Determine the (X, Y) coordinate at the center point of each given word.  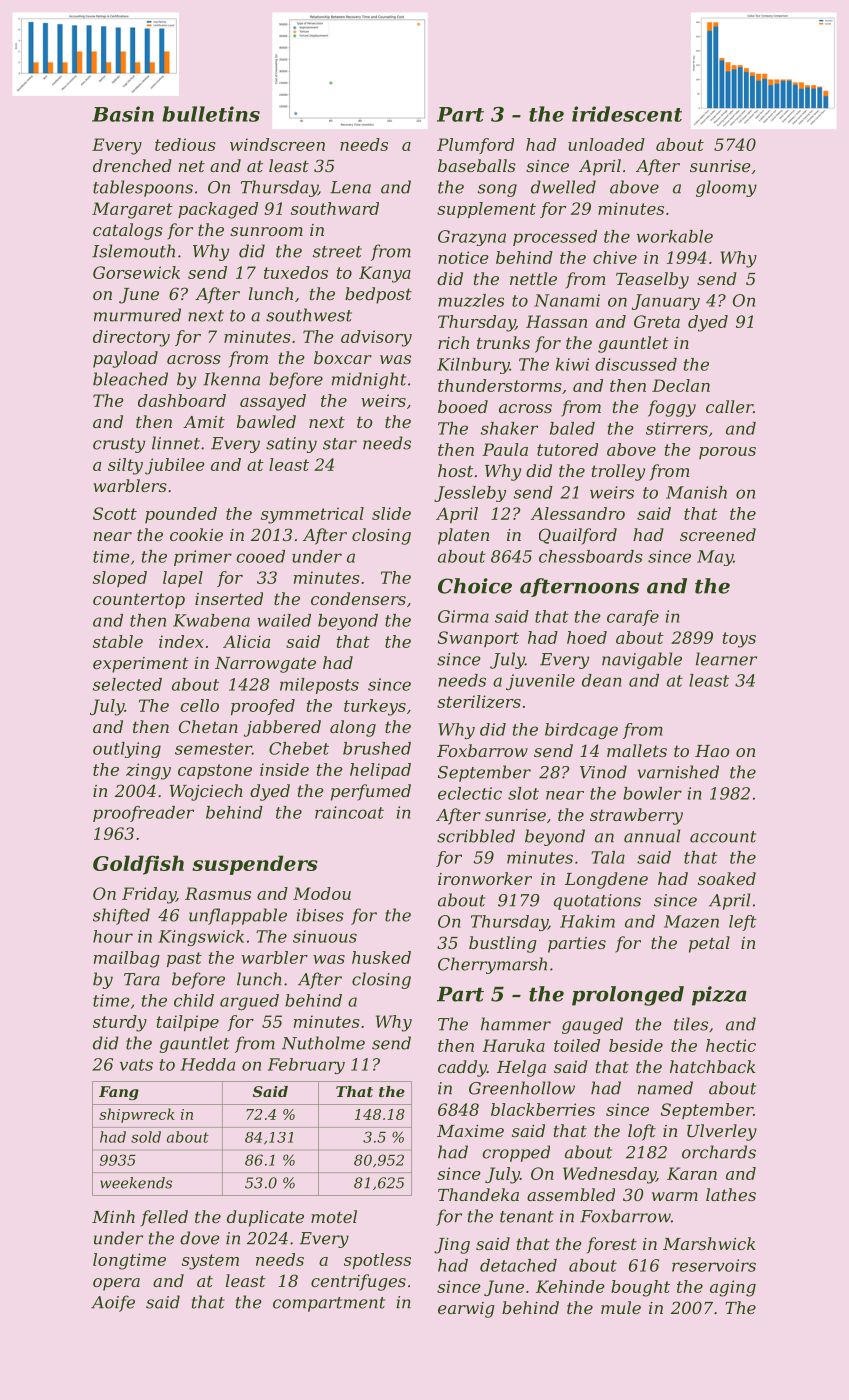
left (743, 923)
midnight (369, 380)
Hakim (587, 921)
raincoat (349, 812)
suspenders (255, 865)
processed (555, 238)
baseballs (477, 165)
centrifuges (358, 1282)
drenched (132, 165)
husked (381, 957)
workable (675, 236)
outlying (127, 750)
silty (125, 466)
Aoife (113, 1303)
